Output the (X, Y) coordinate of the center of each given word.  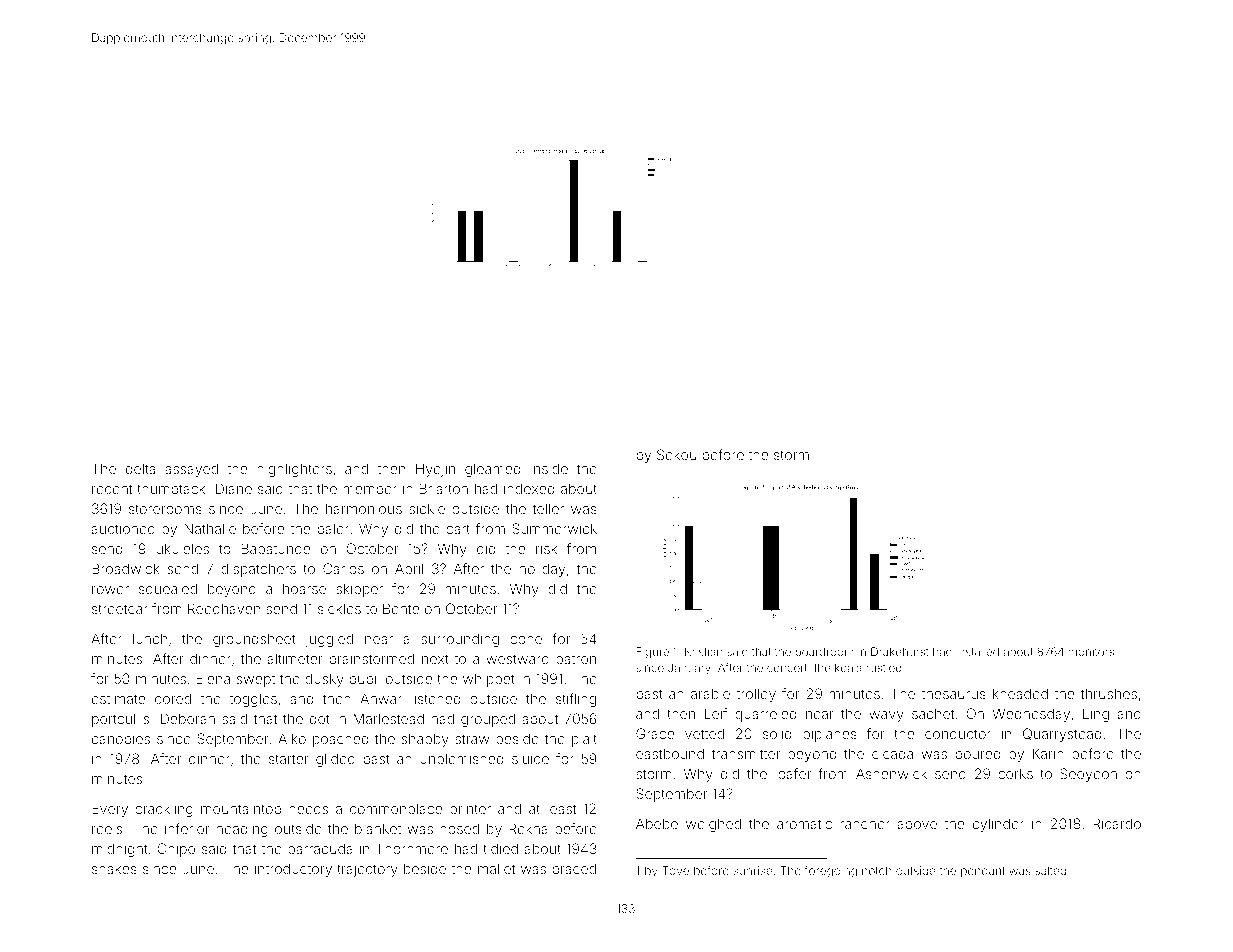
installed (978, 651)
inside (549, 468)
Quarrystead (1062, 735)
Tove (675, 870)
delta (140, 468)
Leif (716, 713)
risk (546, 548)
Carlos (343, 568)
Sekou (676, 454)
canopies (121, 740)
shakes (114, 869)
